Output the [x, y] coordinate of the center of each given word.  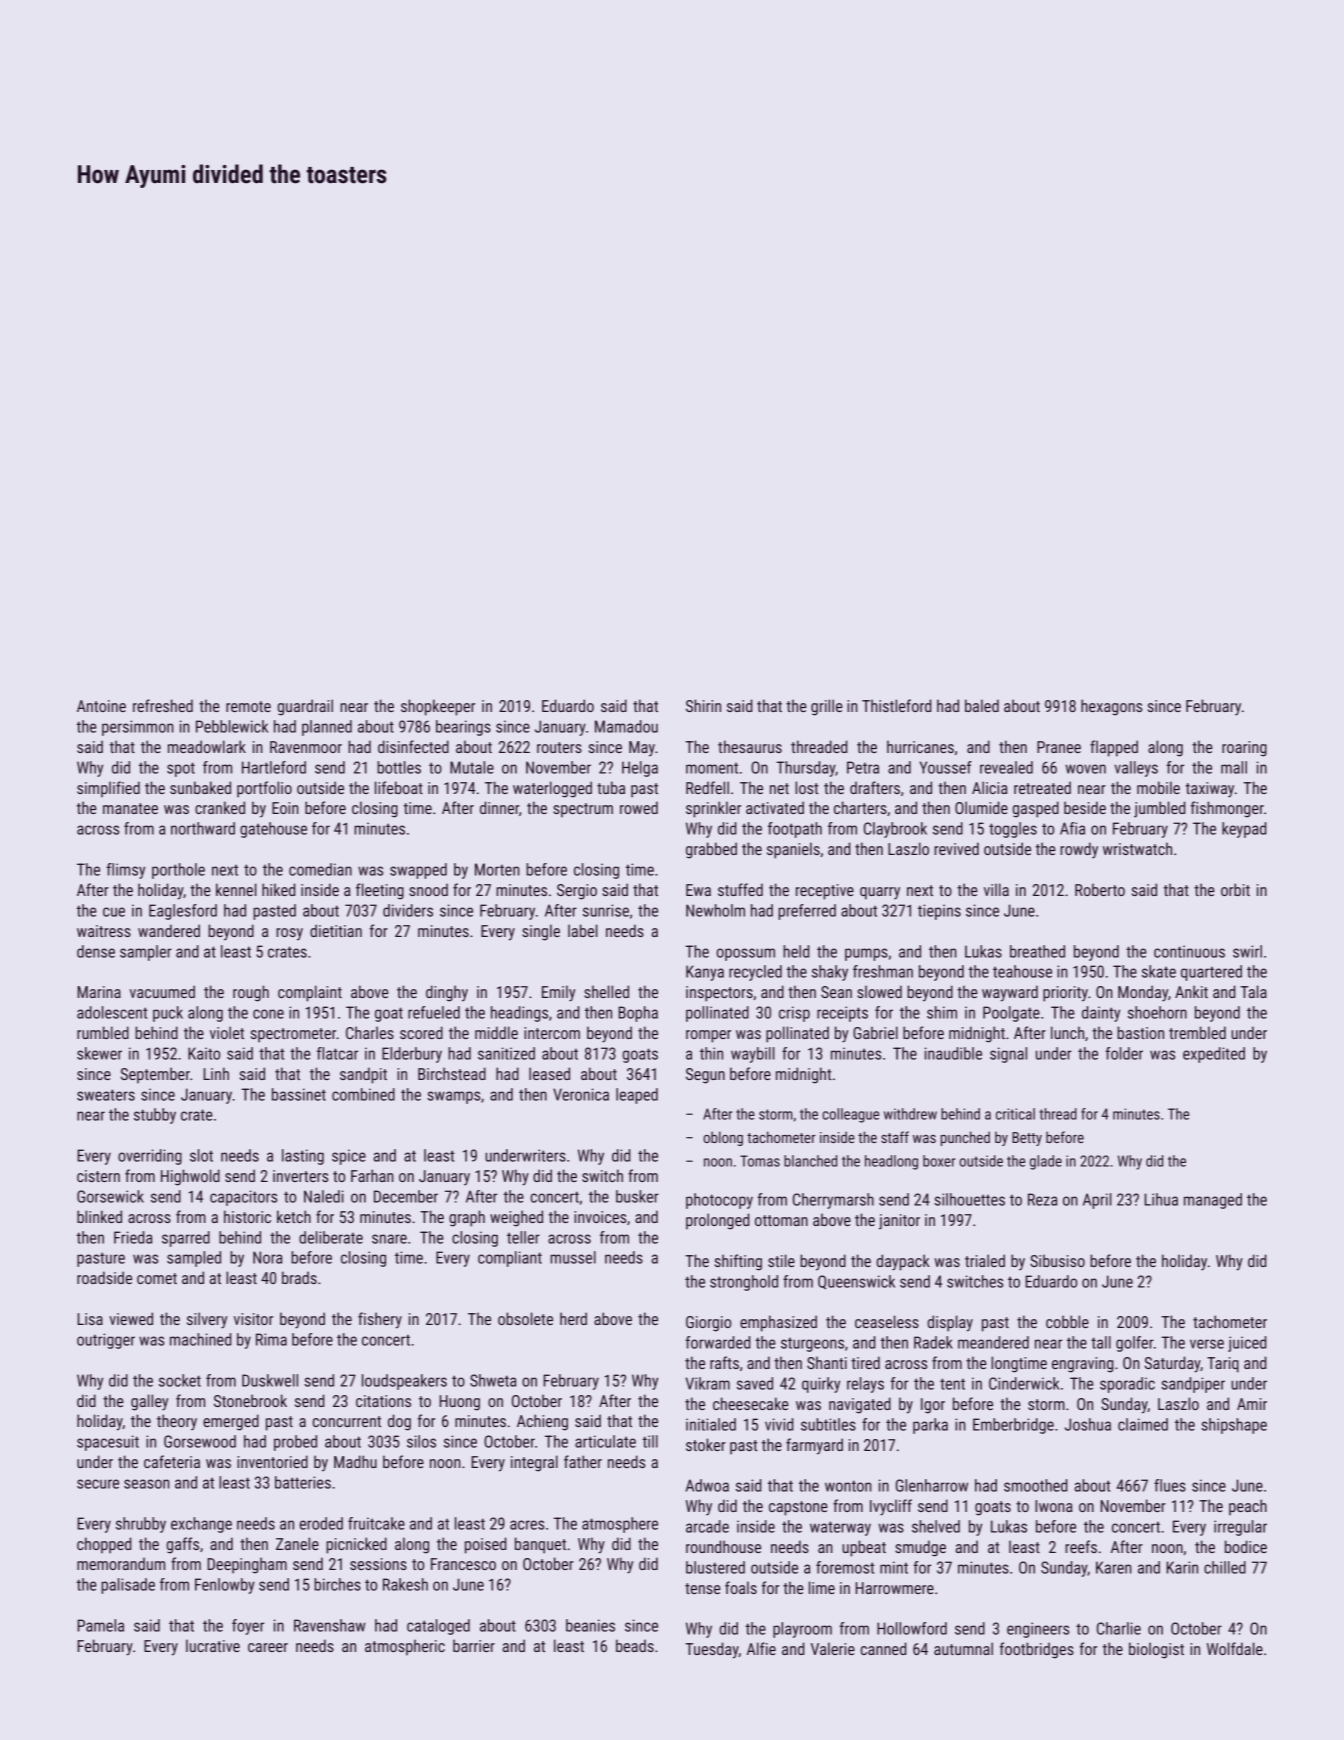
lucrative [213, 1645]
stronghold [744, 1283]
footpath [795, 830]
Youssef [946, 767]
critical [1015, 1114]
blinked [99, 1216]
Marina [99, 992]
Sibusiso [1057, 1260]
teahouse [1022, 971]
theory [177, 1422]
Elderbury [412, 1055]
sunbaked [200, 787]
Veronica [581, 1094]
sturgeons [812, 1344]
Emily [558, 993]
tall [1101, 1342]
